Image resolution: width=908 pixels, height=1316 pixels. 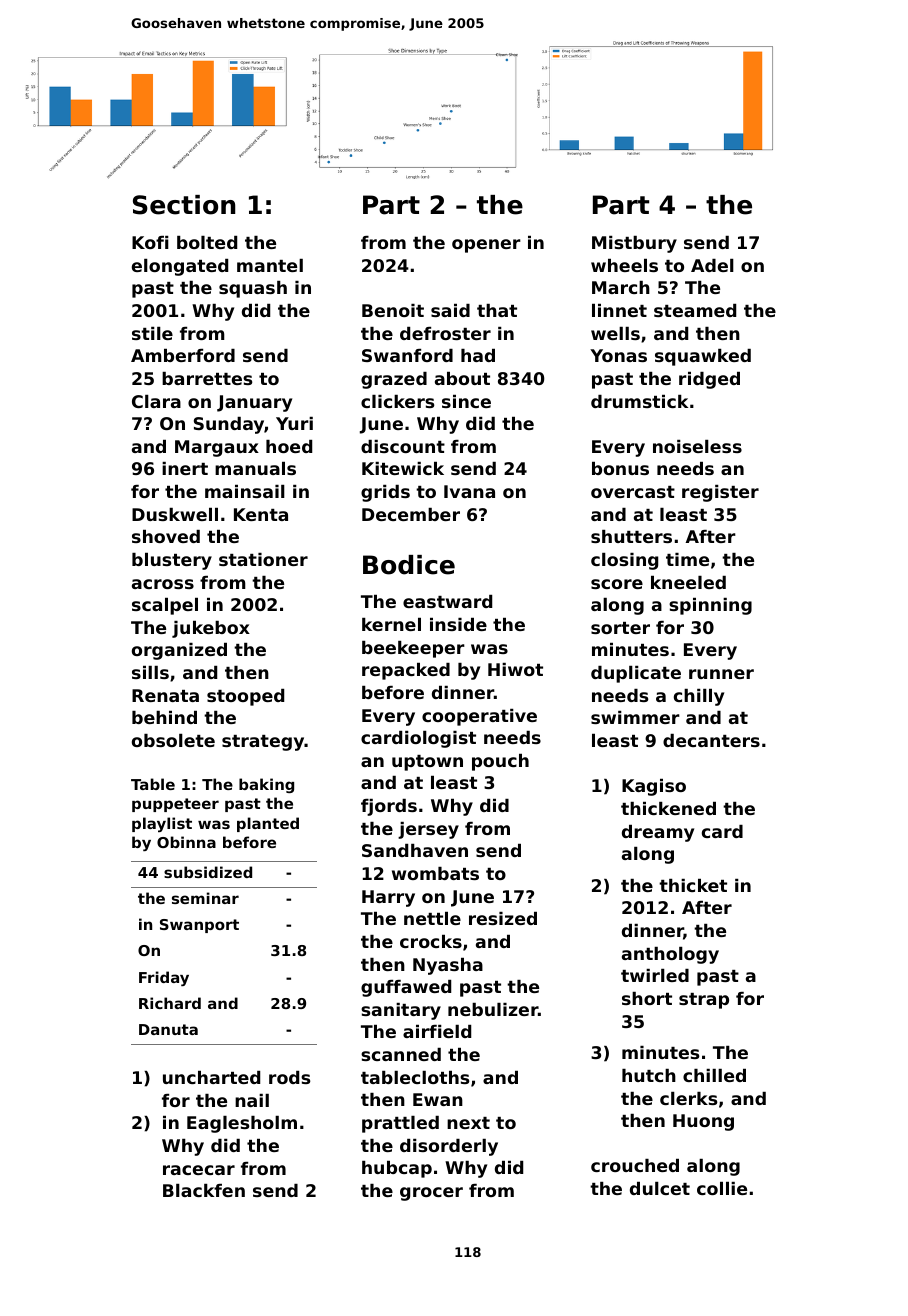 What do you see at coordinates (647, 998) in the screenshot?
I see `short` at bounding box center [647, 998].
